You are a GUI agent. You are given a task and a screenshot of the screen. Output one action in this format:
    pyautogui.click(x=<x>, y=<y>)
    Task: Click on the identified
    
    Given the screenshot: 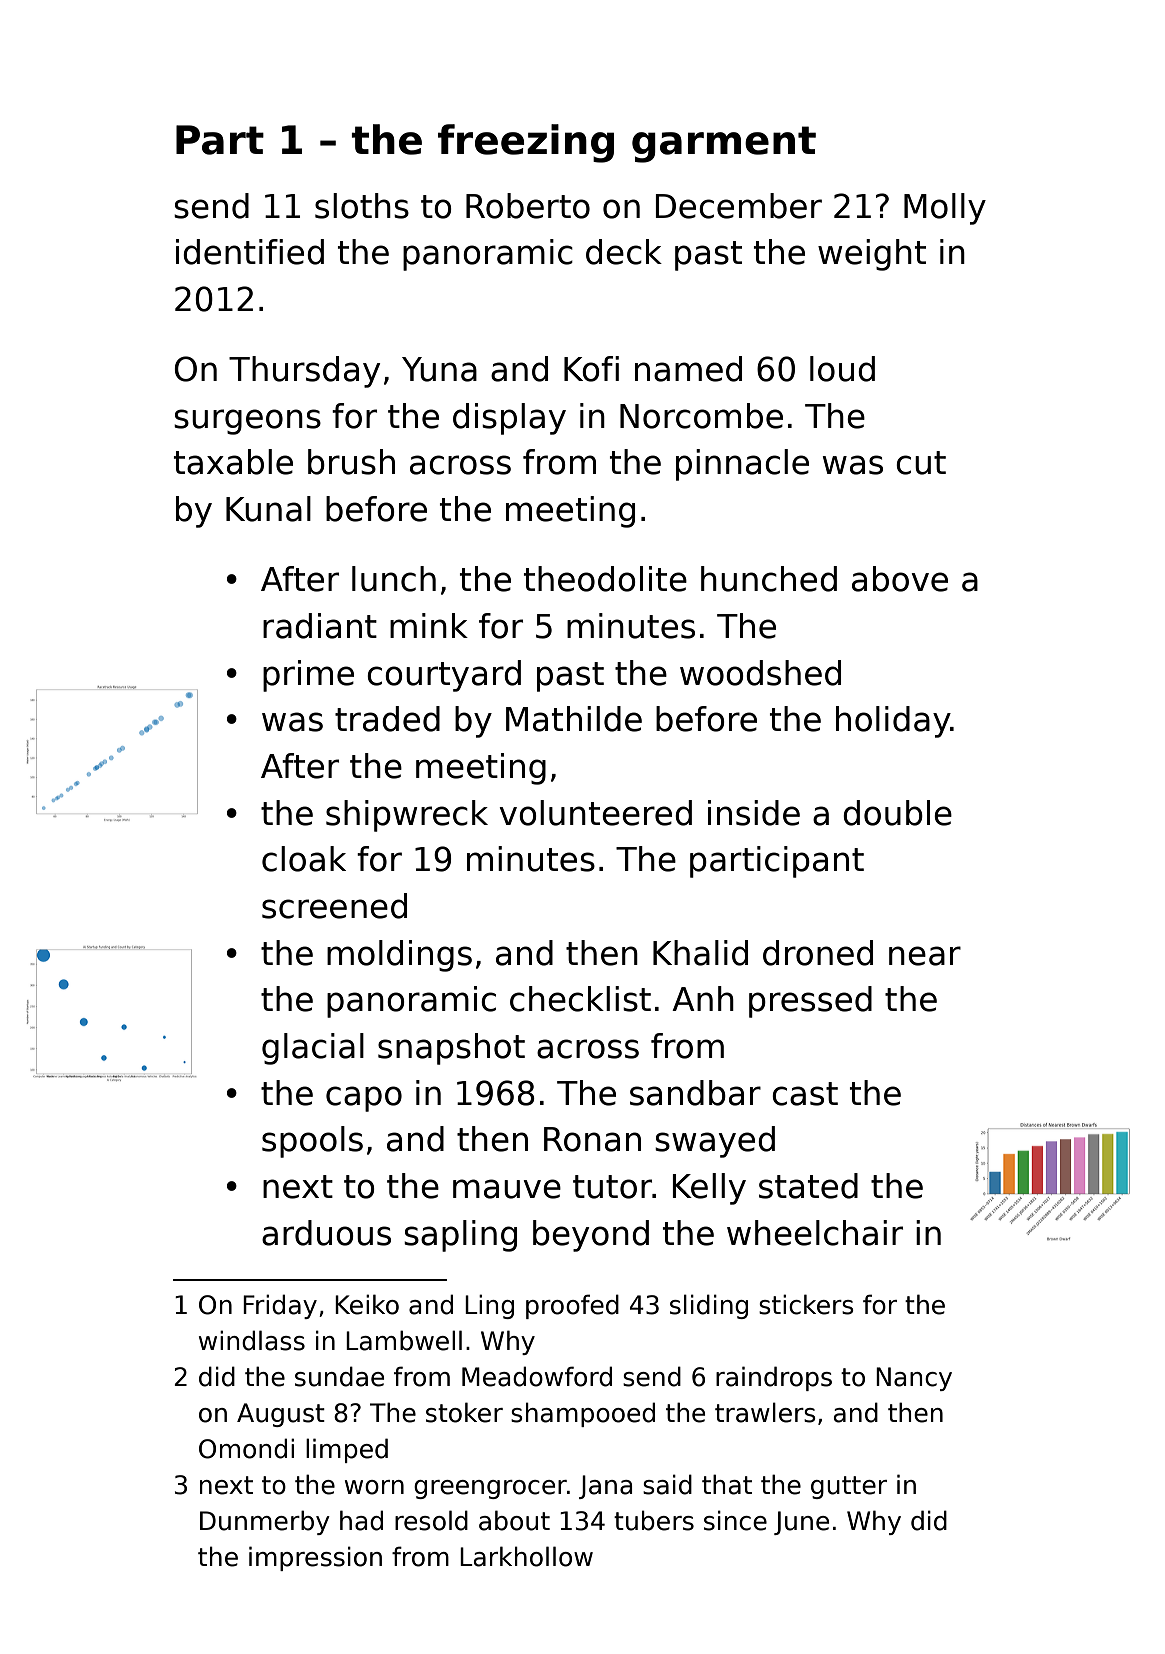 What is the action you would take?
    pyautogui.click(x=250, y=252)
